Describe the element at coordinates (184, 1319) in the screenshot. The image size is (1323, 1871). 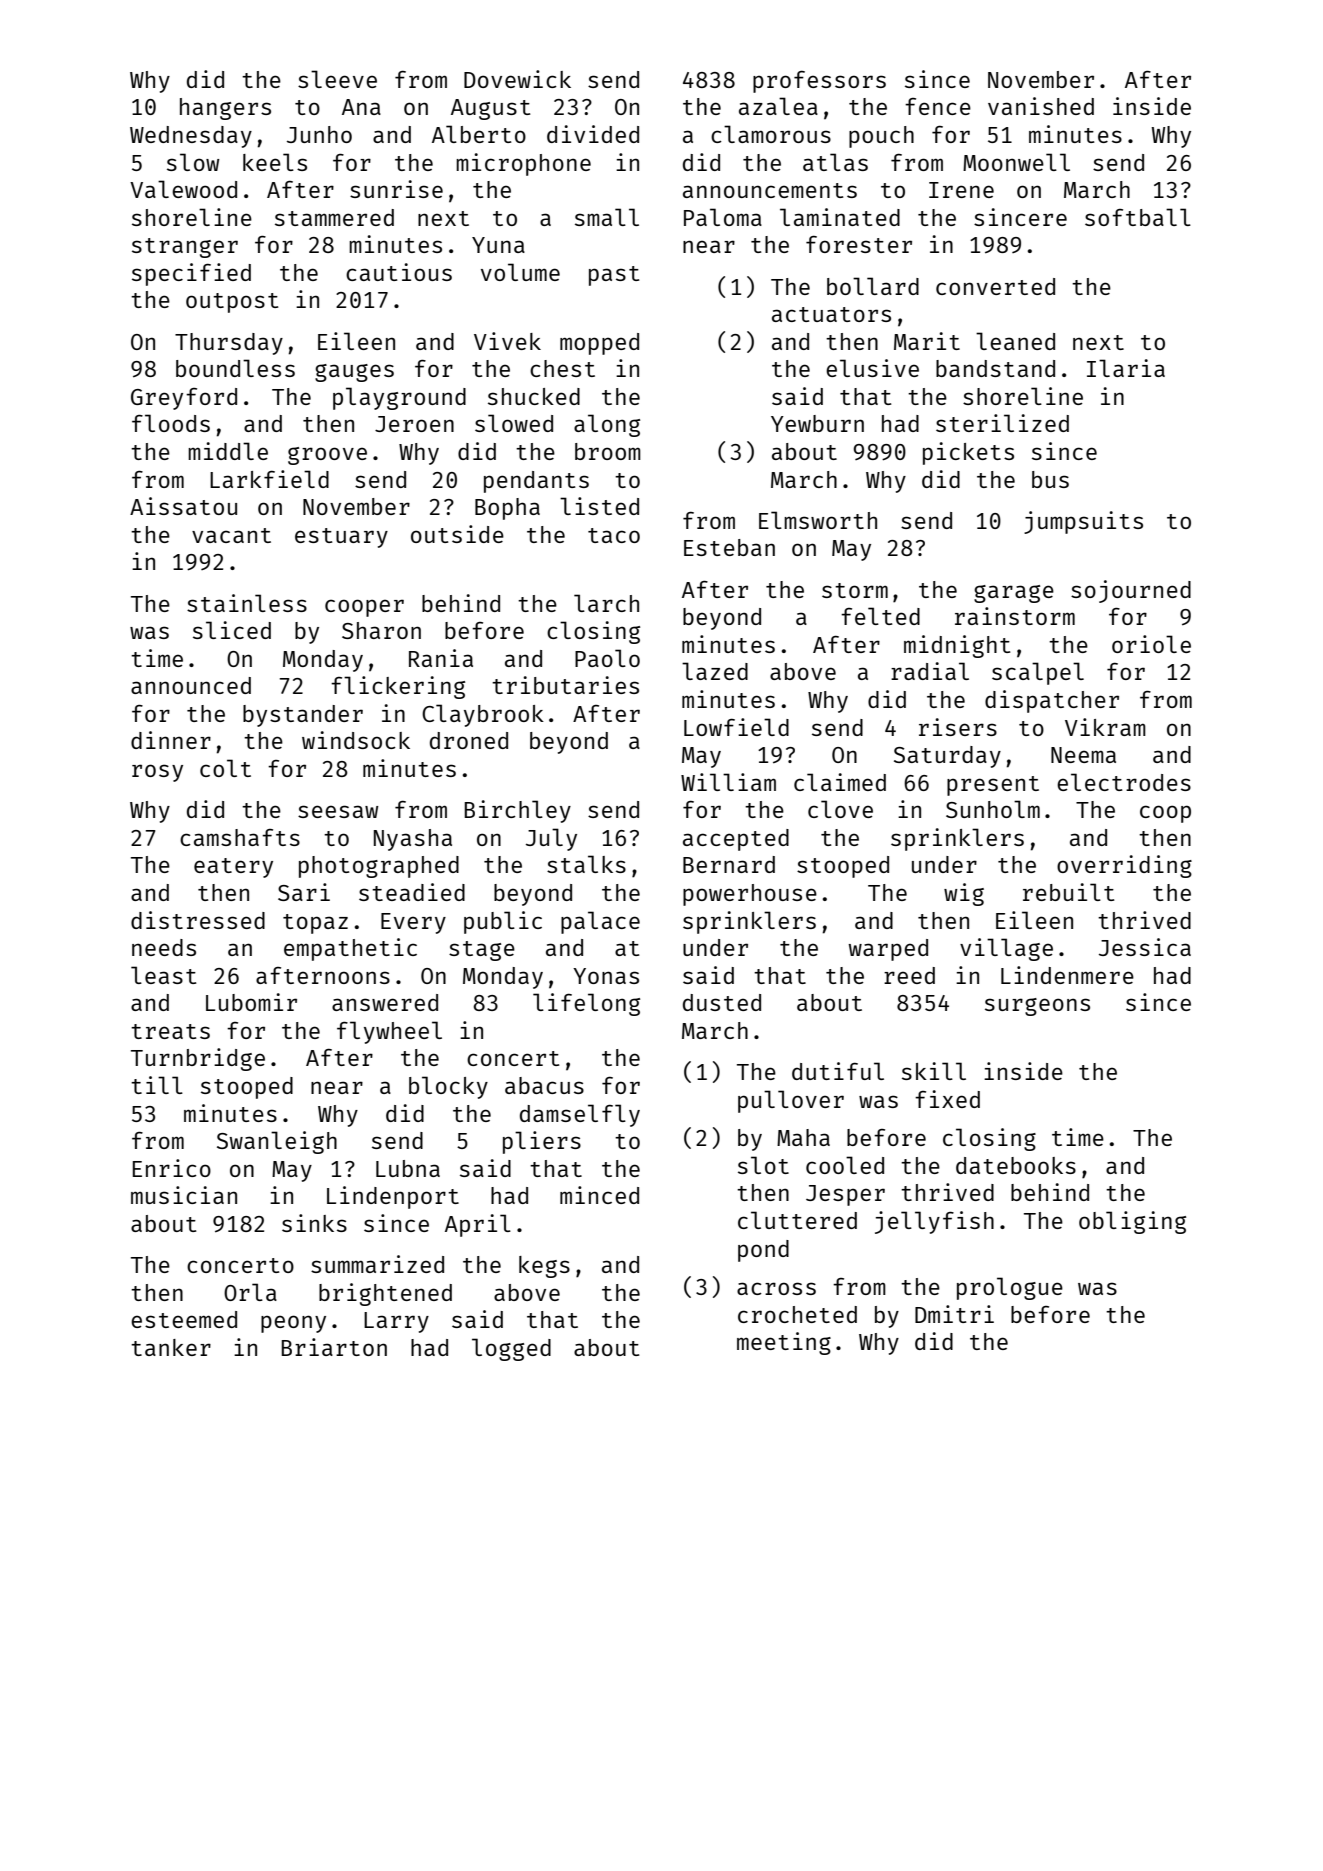
I see `esteemed` at that location.
